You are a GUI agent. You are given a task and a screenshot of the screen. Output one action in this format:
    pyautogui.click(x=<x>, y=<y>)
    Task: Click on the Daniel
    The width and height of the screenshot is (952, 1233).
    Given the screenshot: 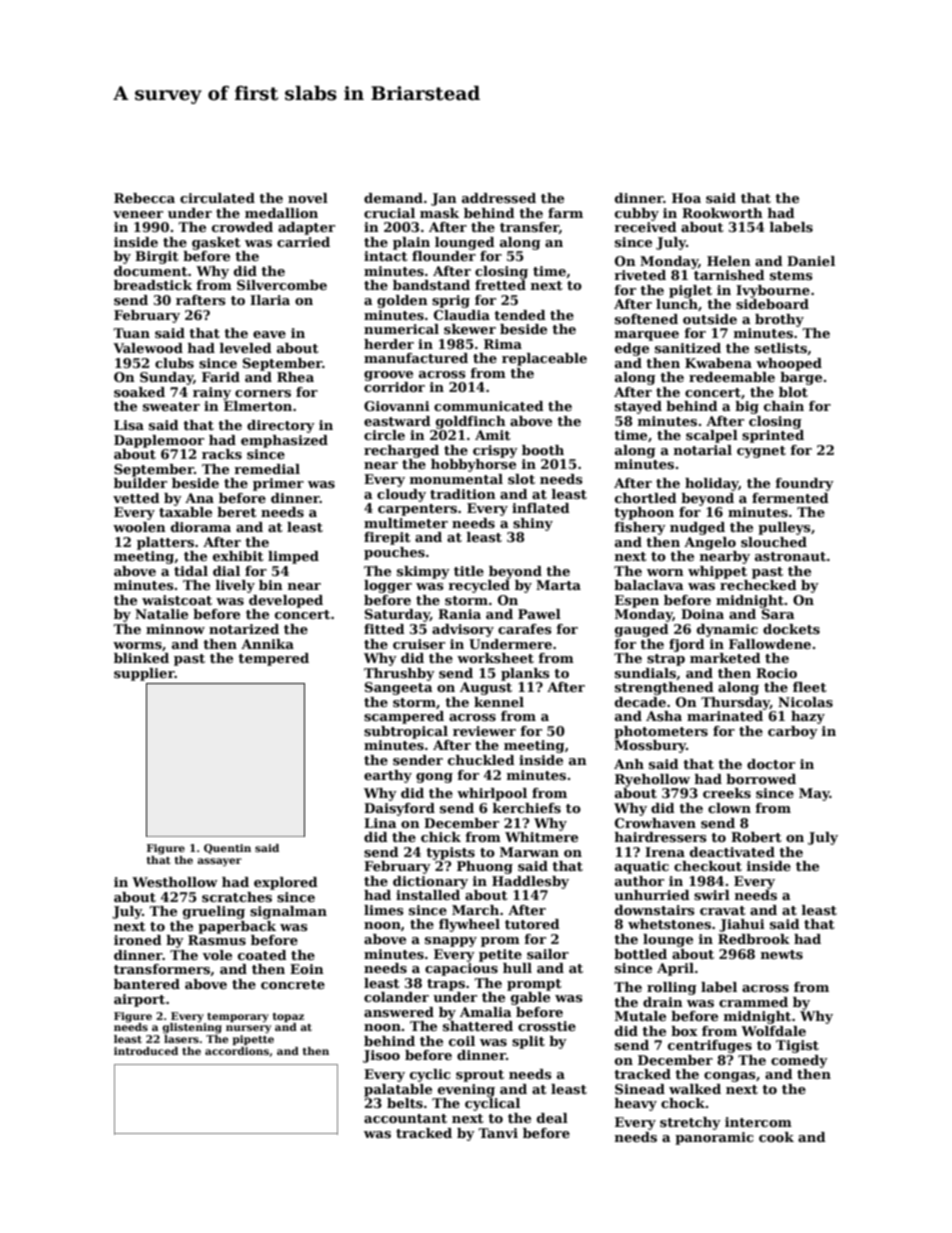 What is the action you would take?
    pyautogui.click(x=811, y=261)
